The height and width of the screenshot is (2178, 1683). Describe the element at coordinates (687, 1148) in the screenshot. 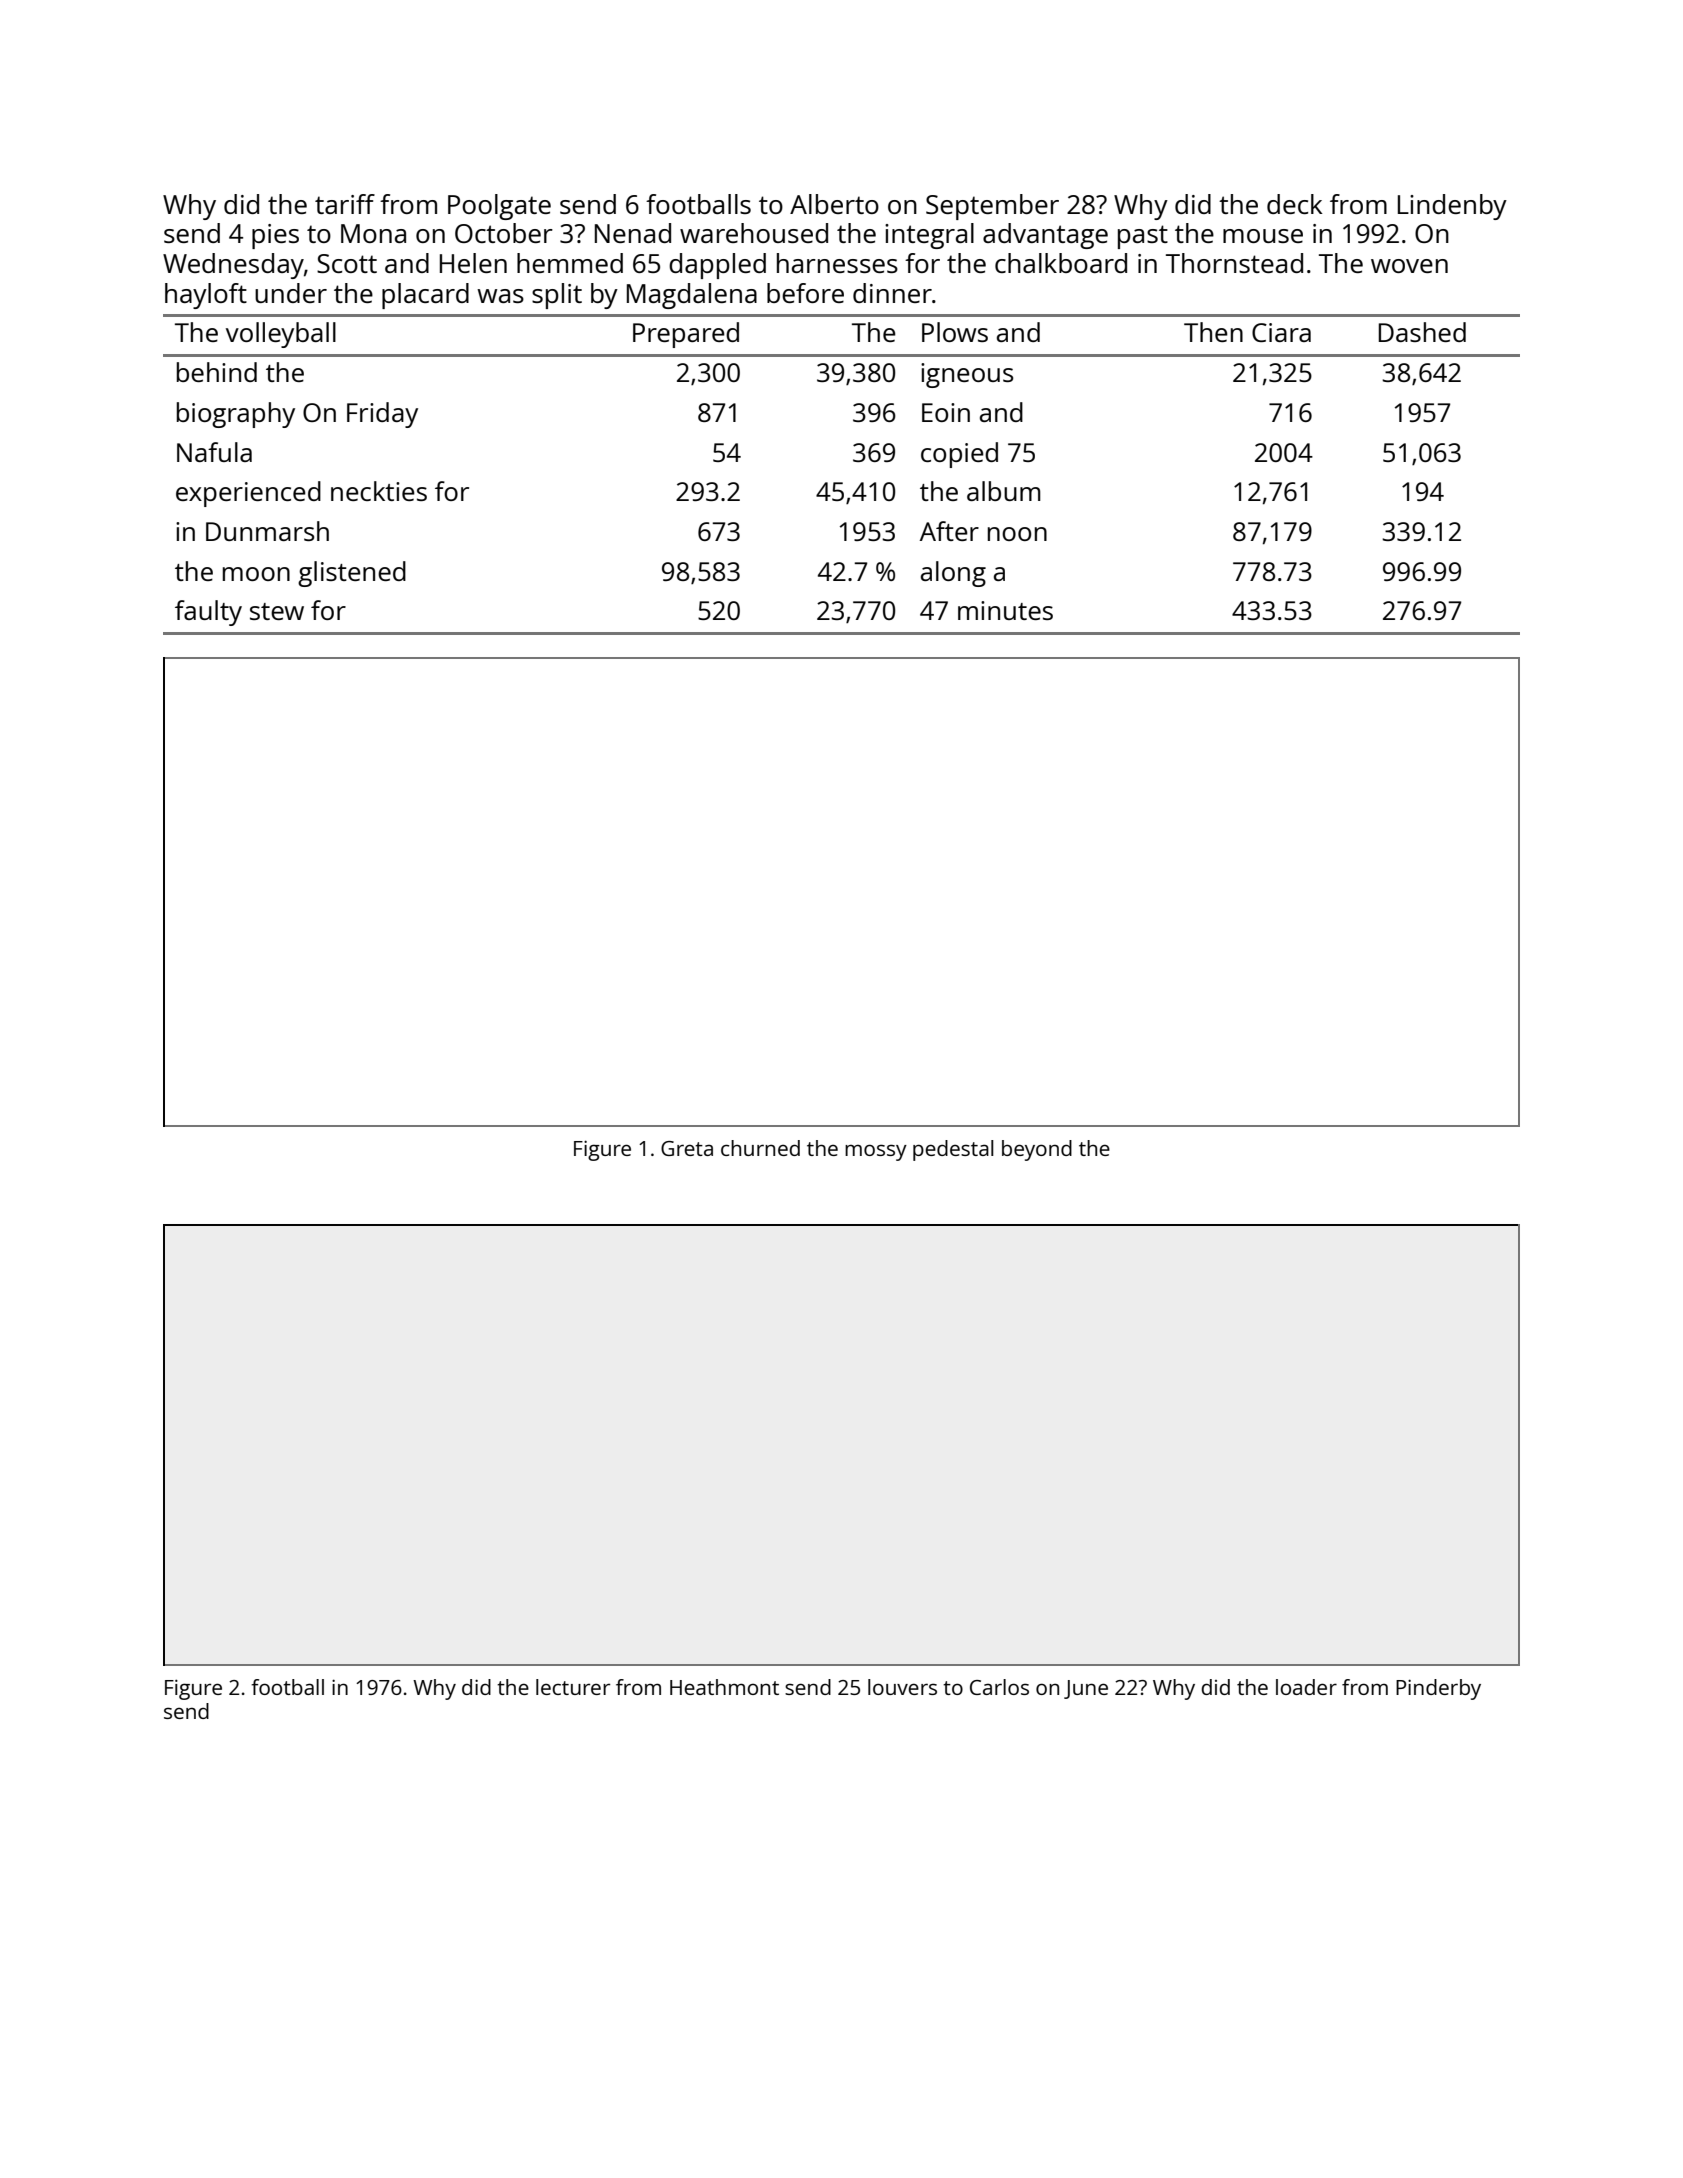

I see `Greta` at that location.
